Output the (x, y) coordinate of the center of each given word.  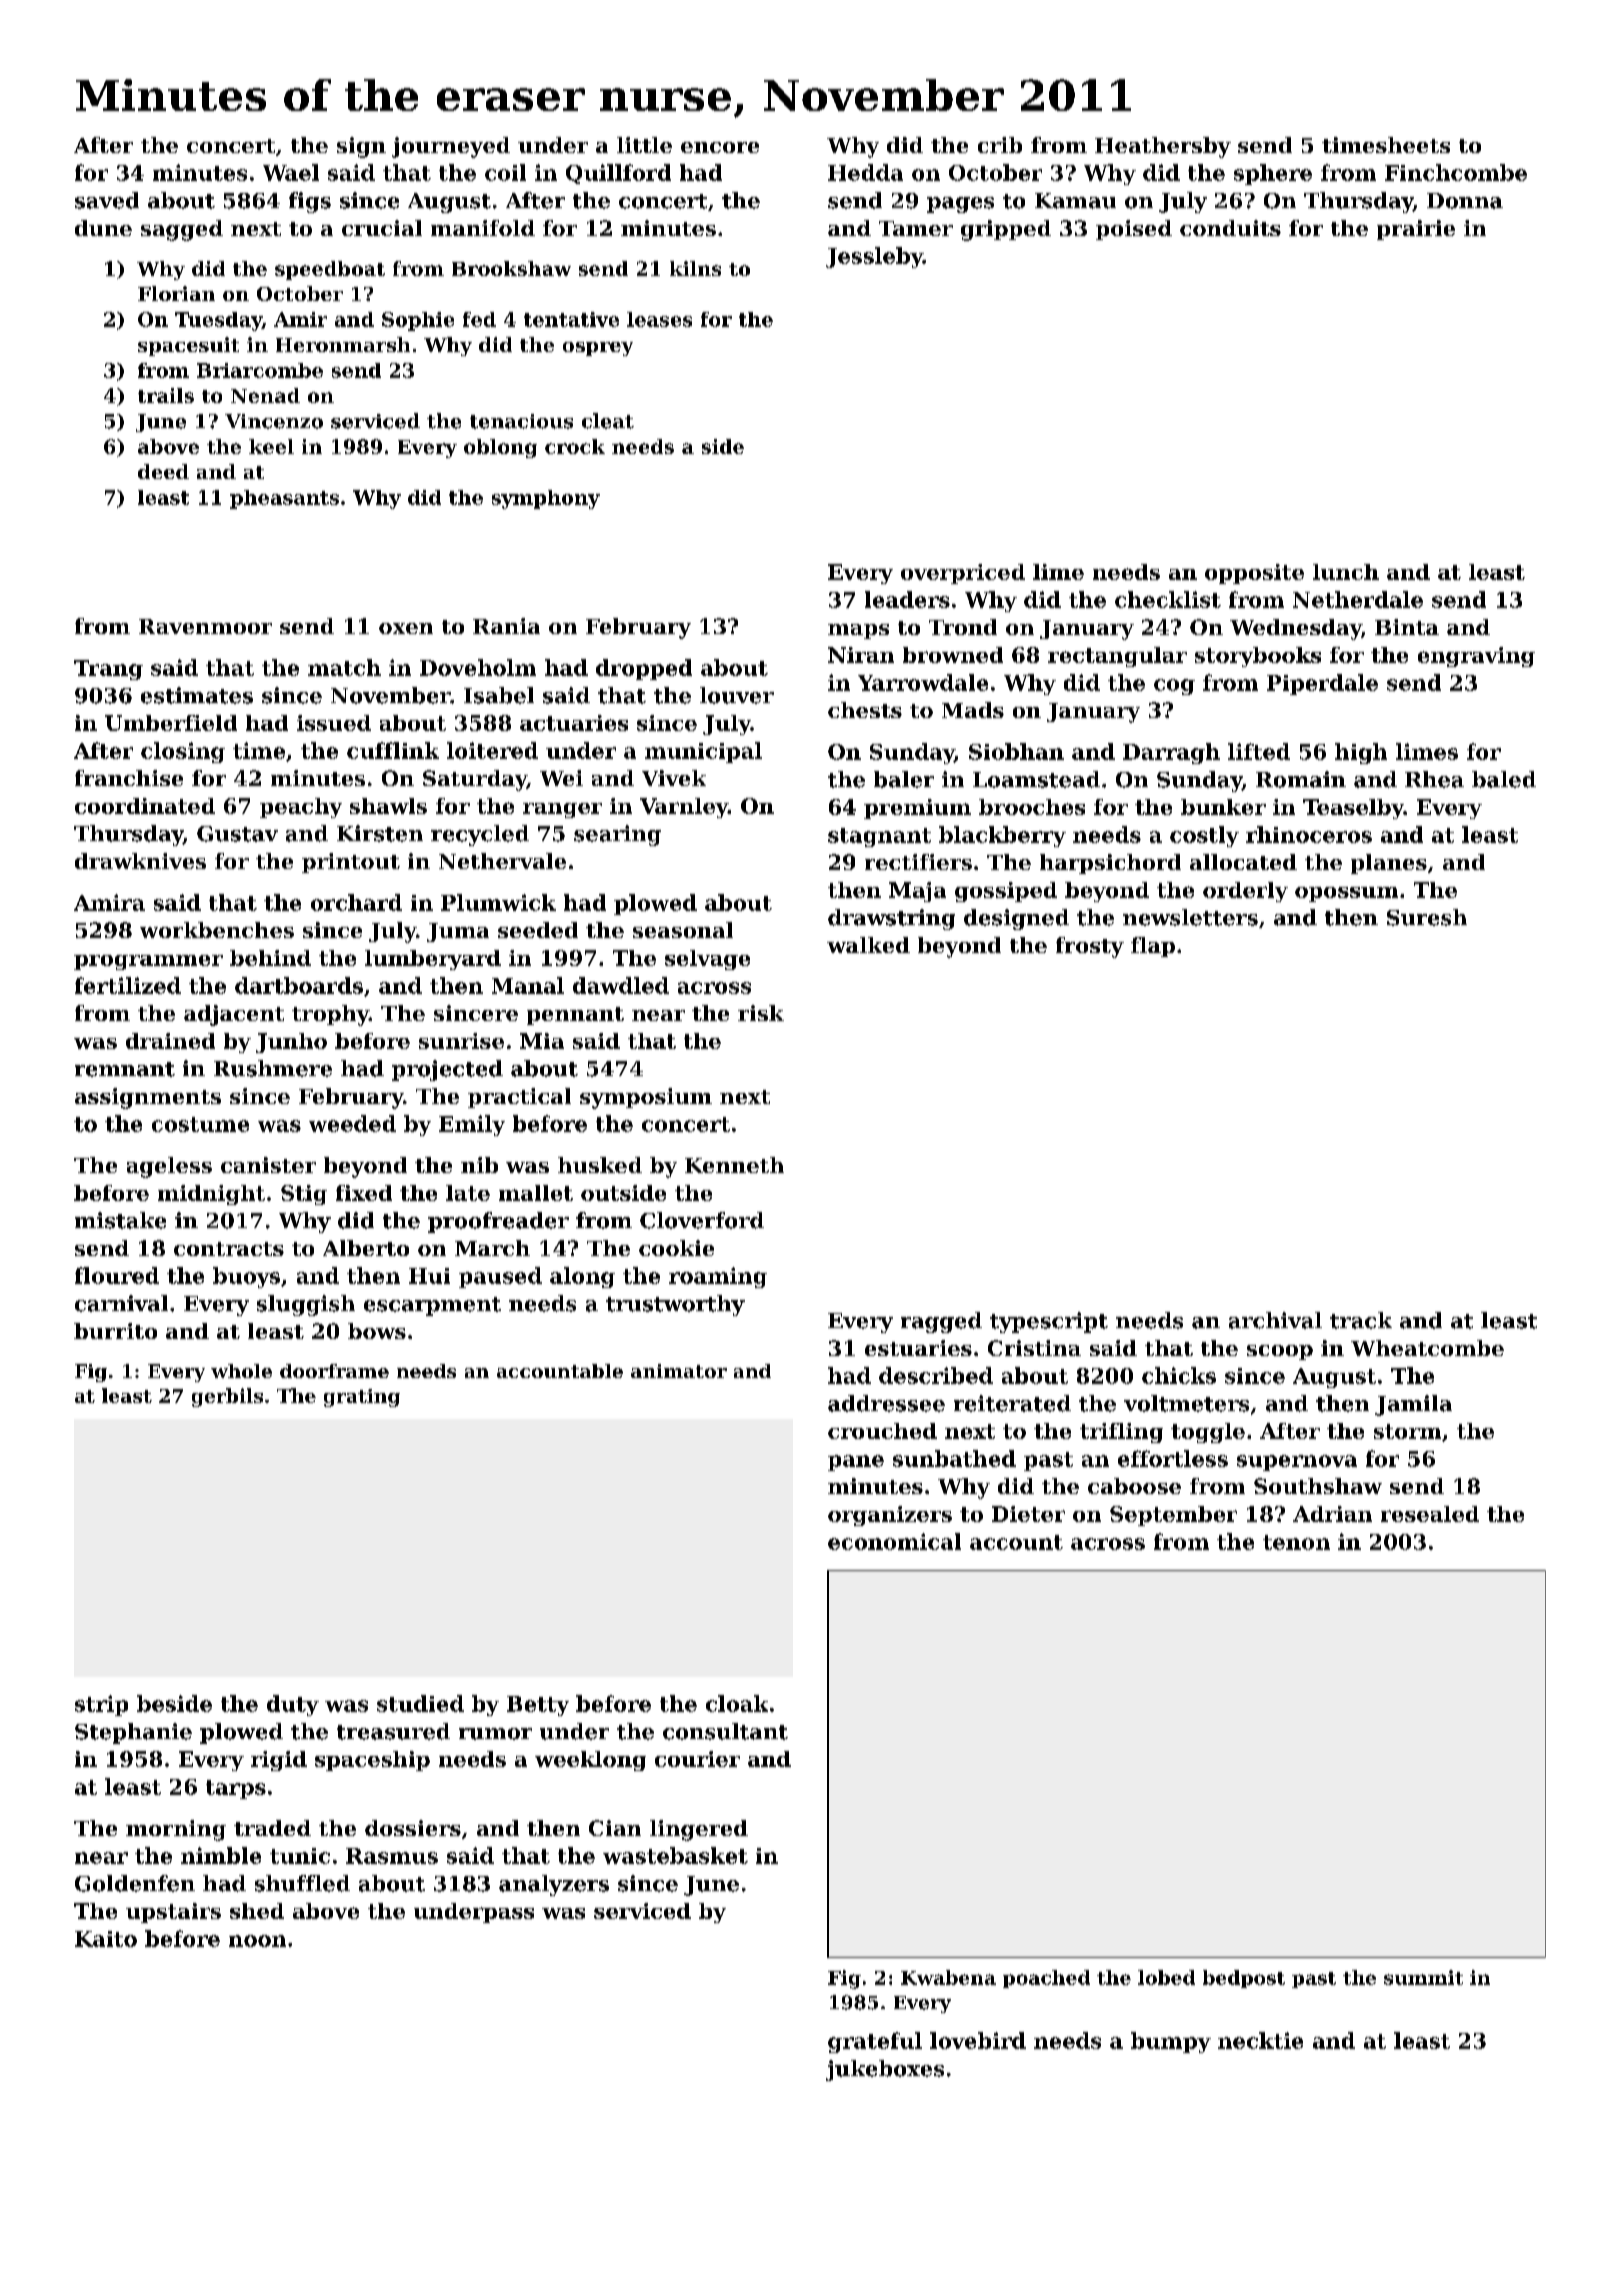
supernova (1297, 1463)
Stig (304, 1195)
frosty (1090, 947)
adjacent (234, 1015)
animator (679, 1371)
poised (1134, 230)
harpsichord (1110, 864)
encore (720, 147)
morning (176, 1830)
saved (107, 200)
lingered (699, 1830)
